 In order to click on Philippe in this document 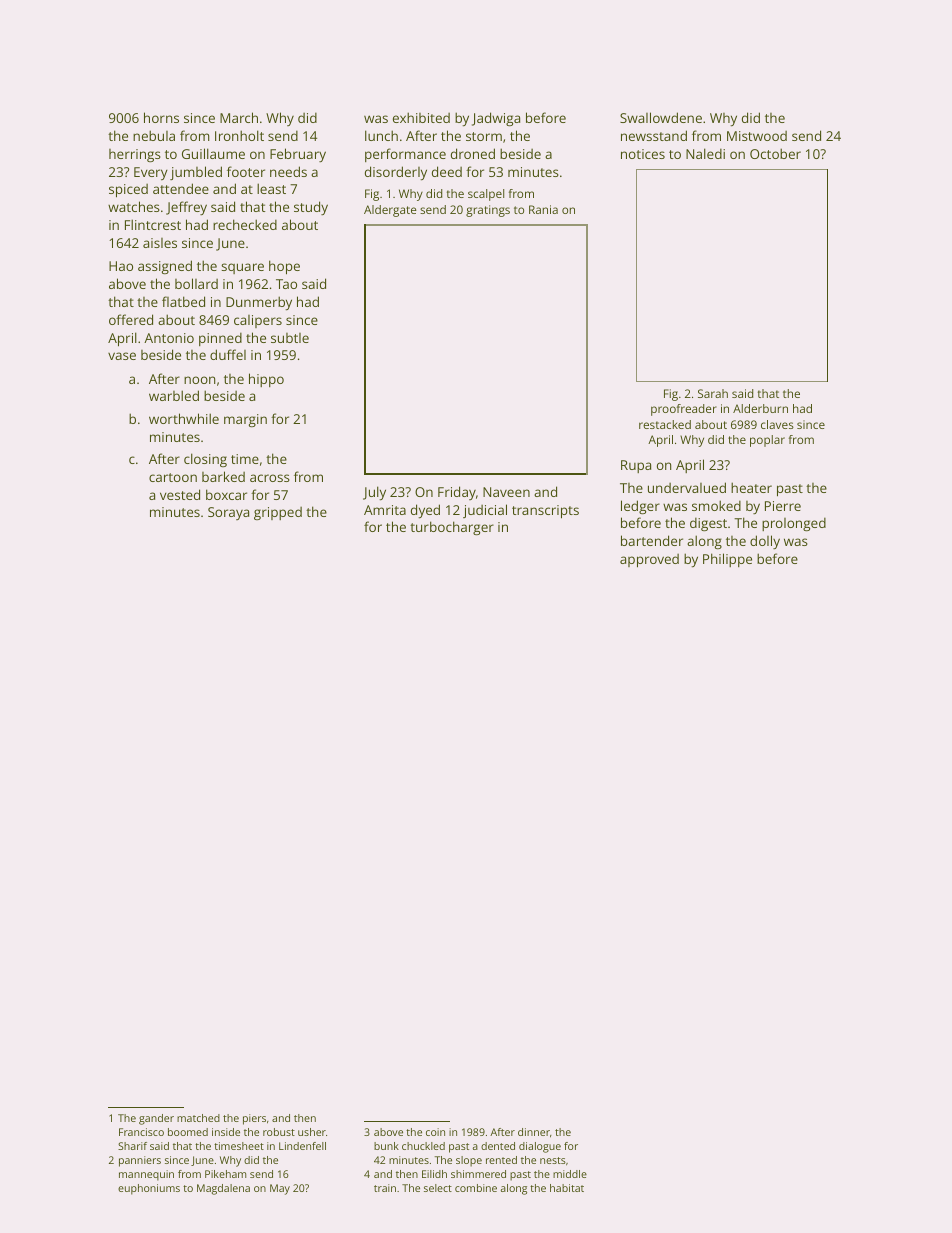, I will do `click(727, 560)`.
